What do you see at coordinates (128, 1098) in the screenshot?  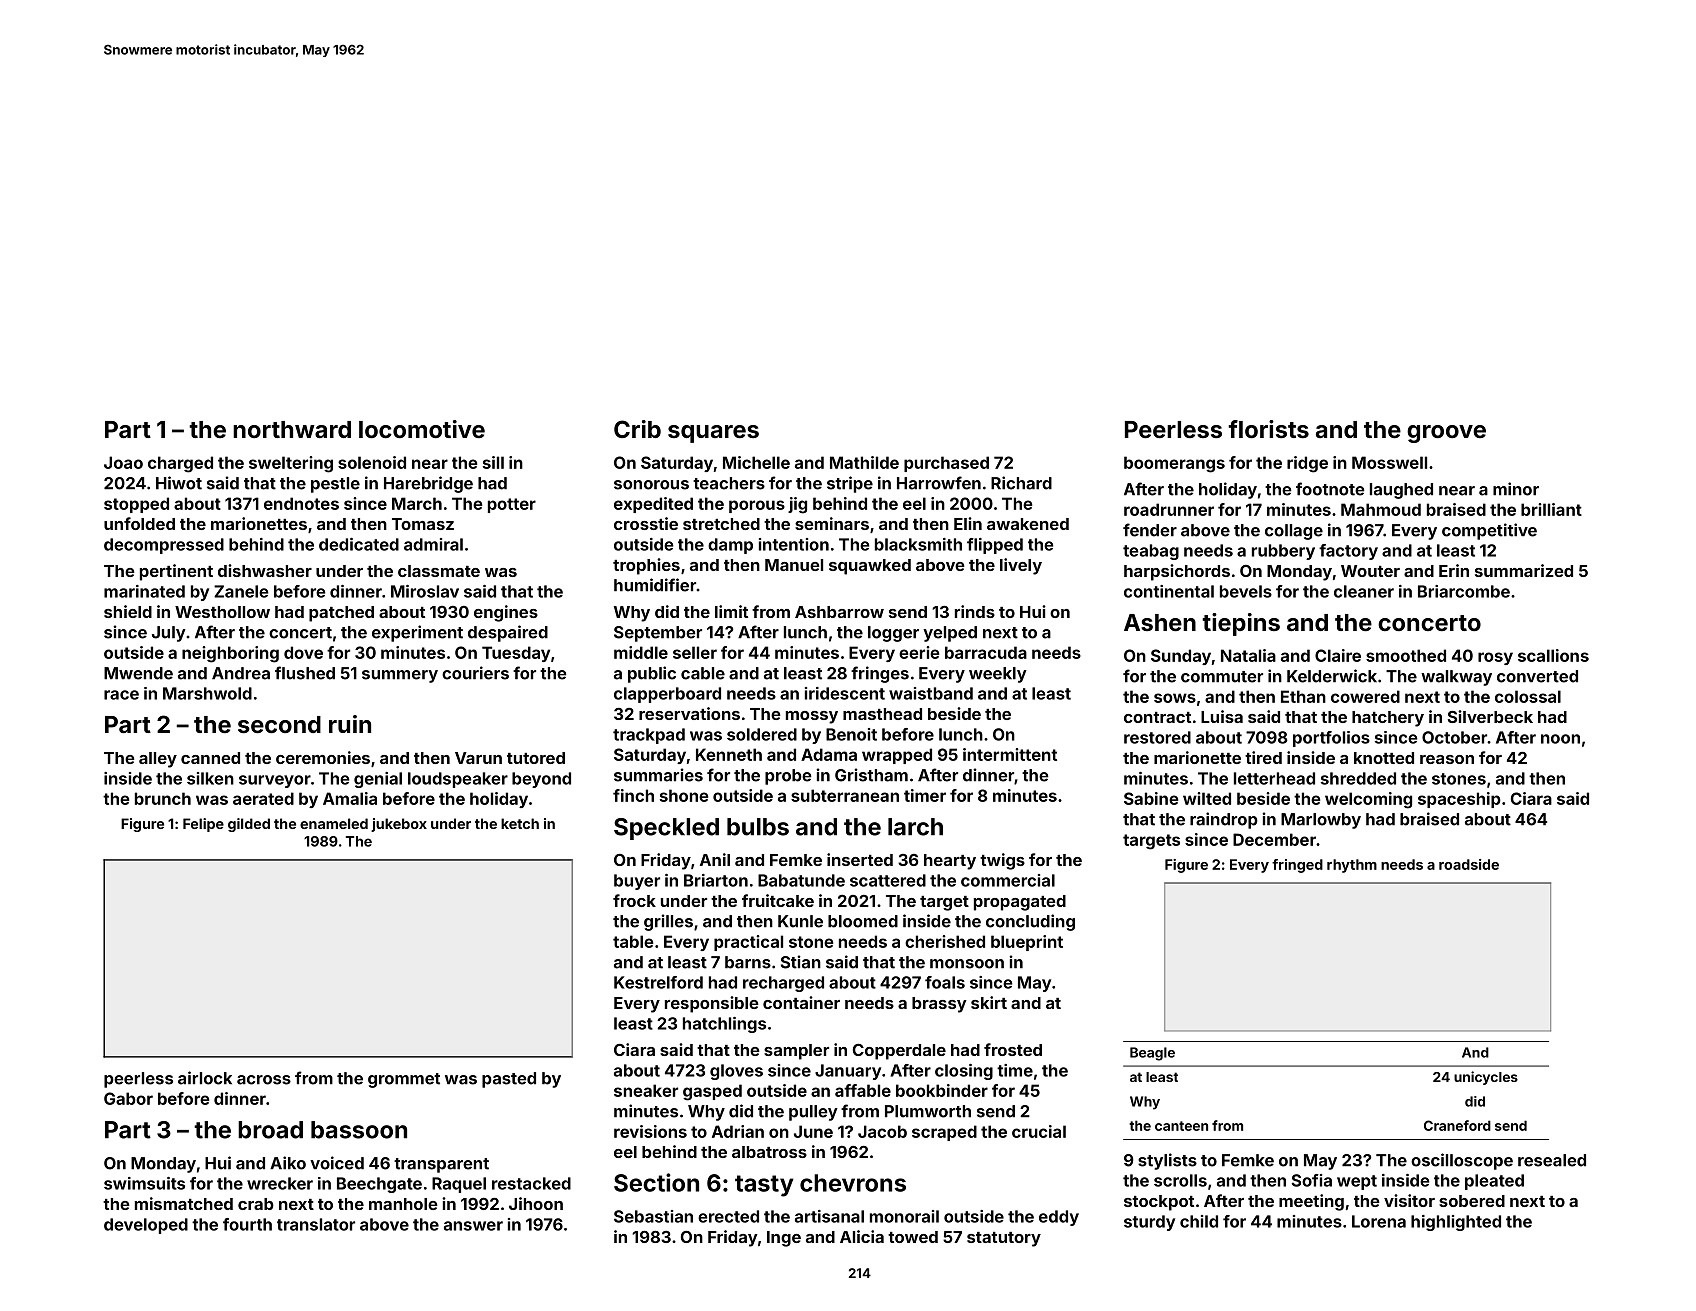 I see `Gabor` at bounding box center [128, 1098].
